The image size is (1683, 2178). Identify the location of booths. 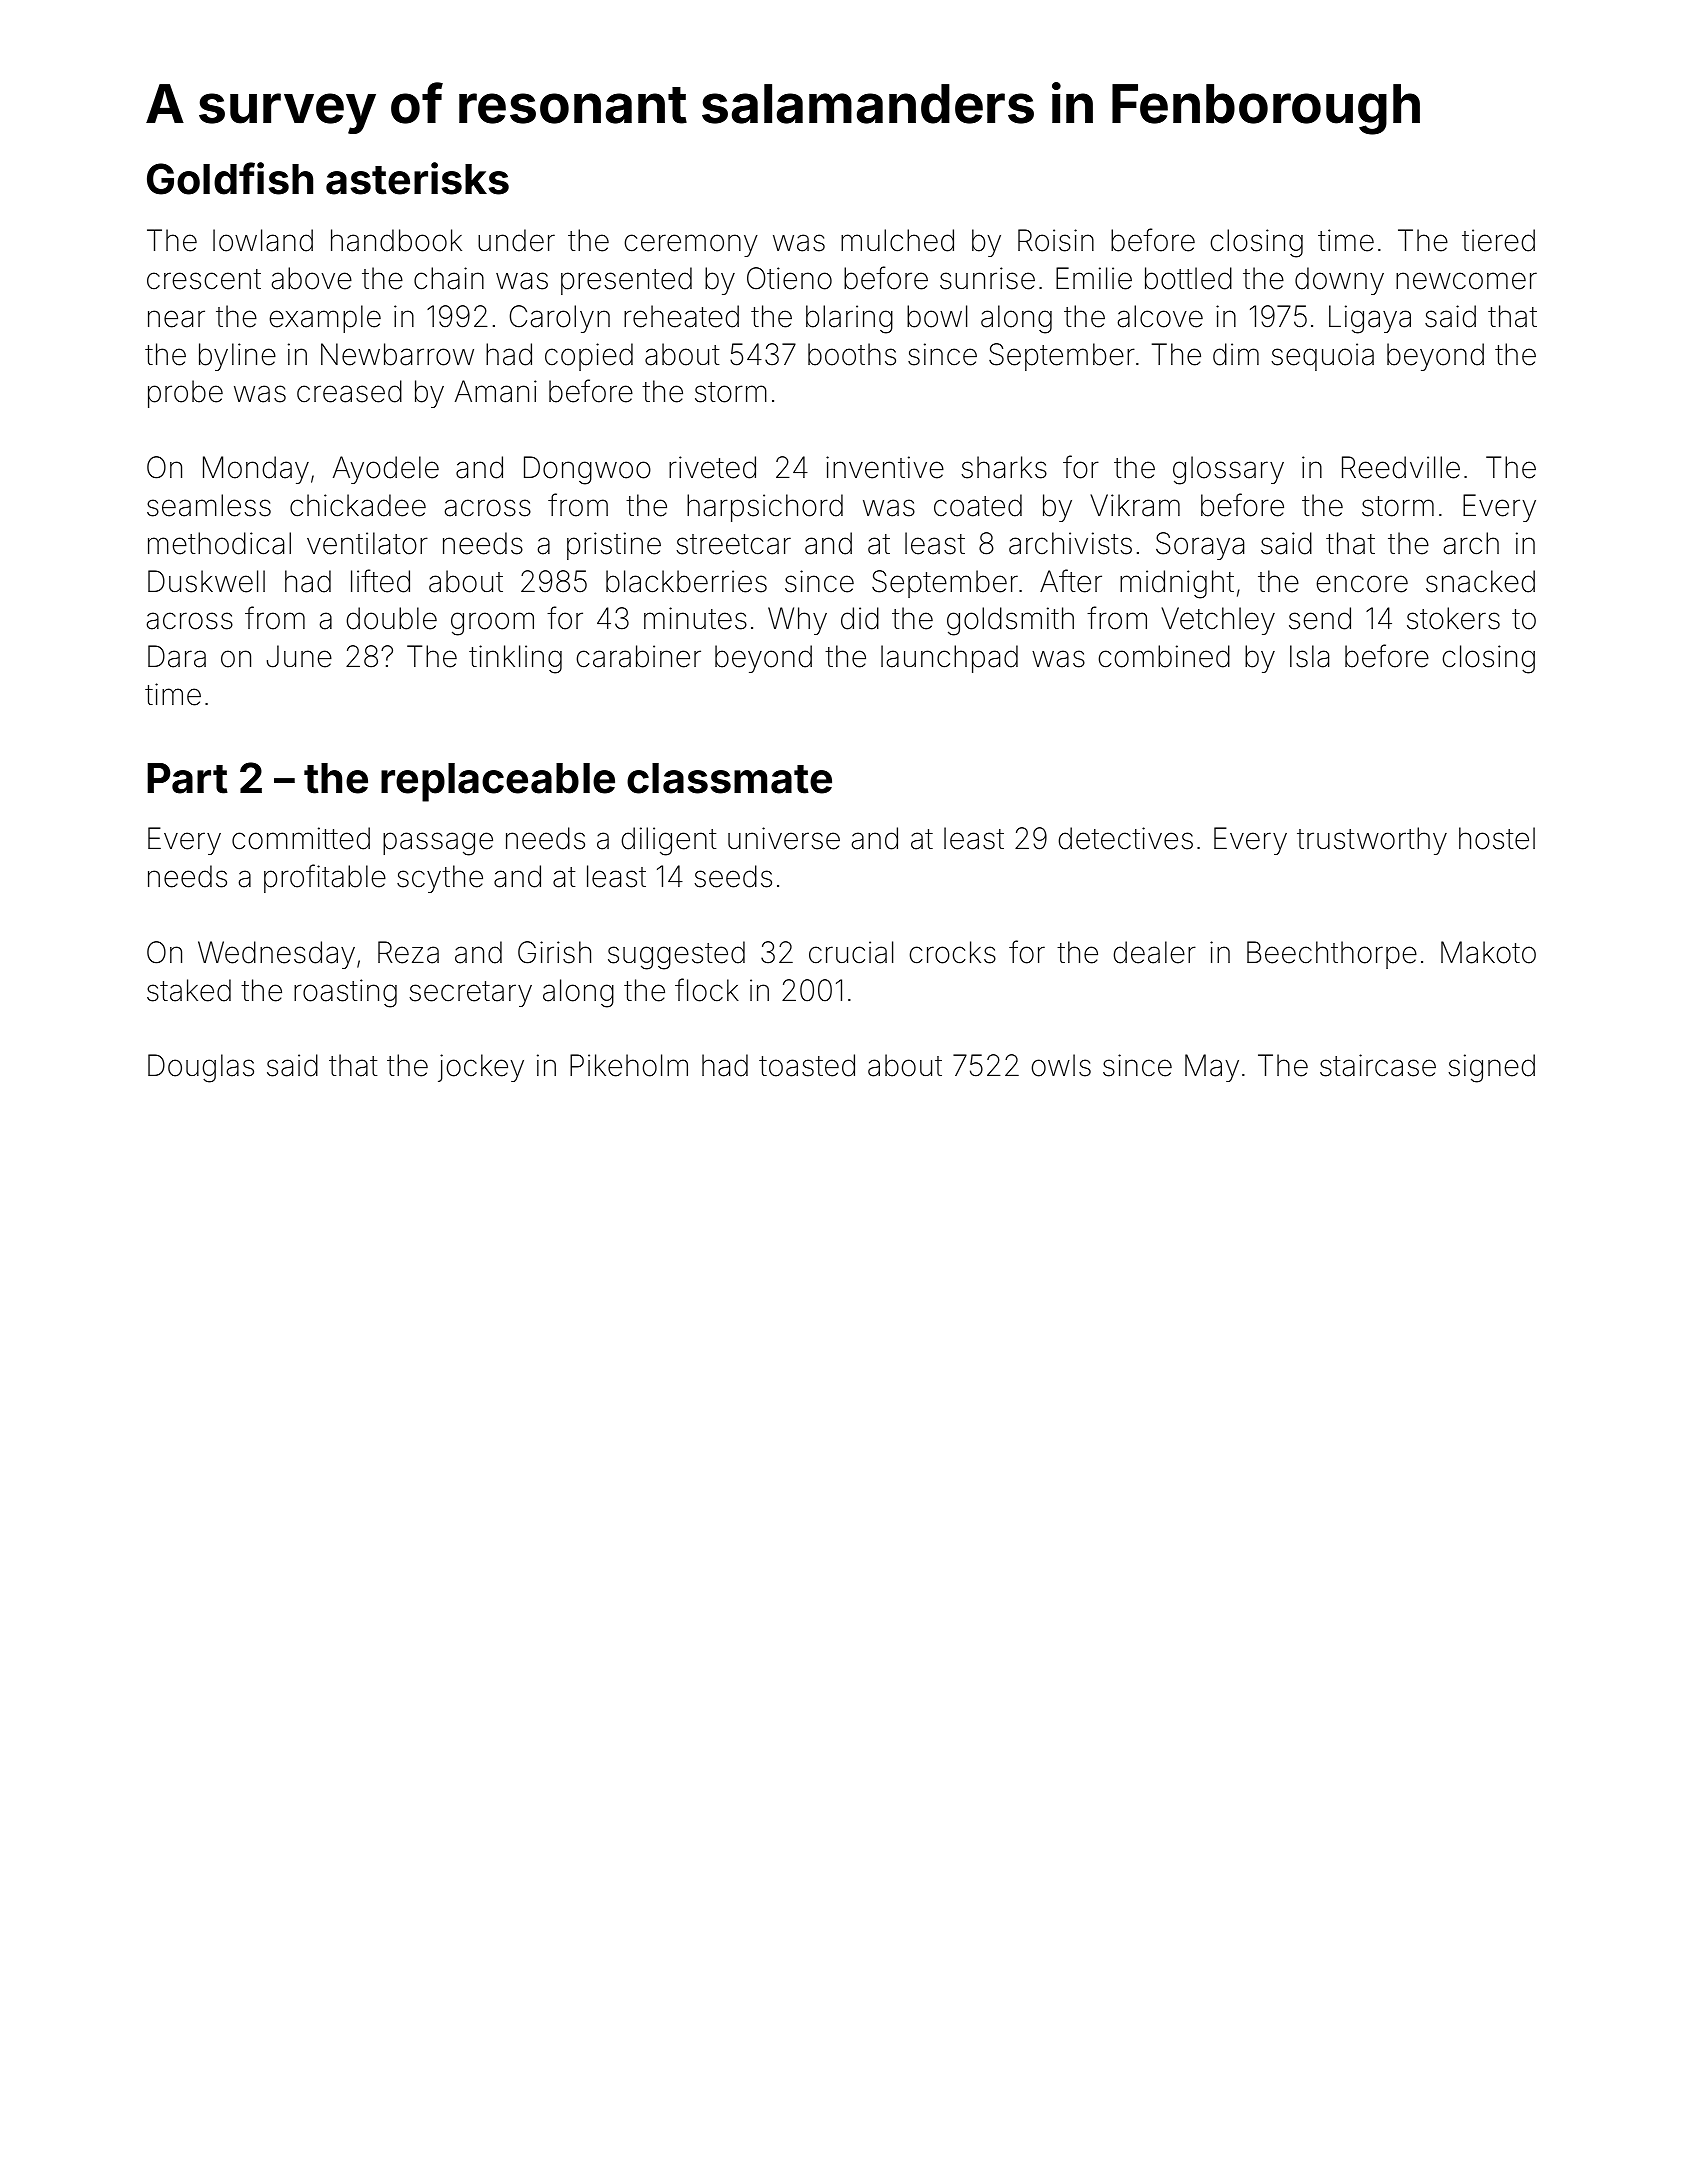
(852, 354).
